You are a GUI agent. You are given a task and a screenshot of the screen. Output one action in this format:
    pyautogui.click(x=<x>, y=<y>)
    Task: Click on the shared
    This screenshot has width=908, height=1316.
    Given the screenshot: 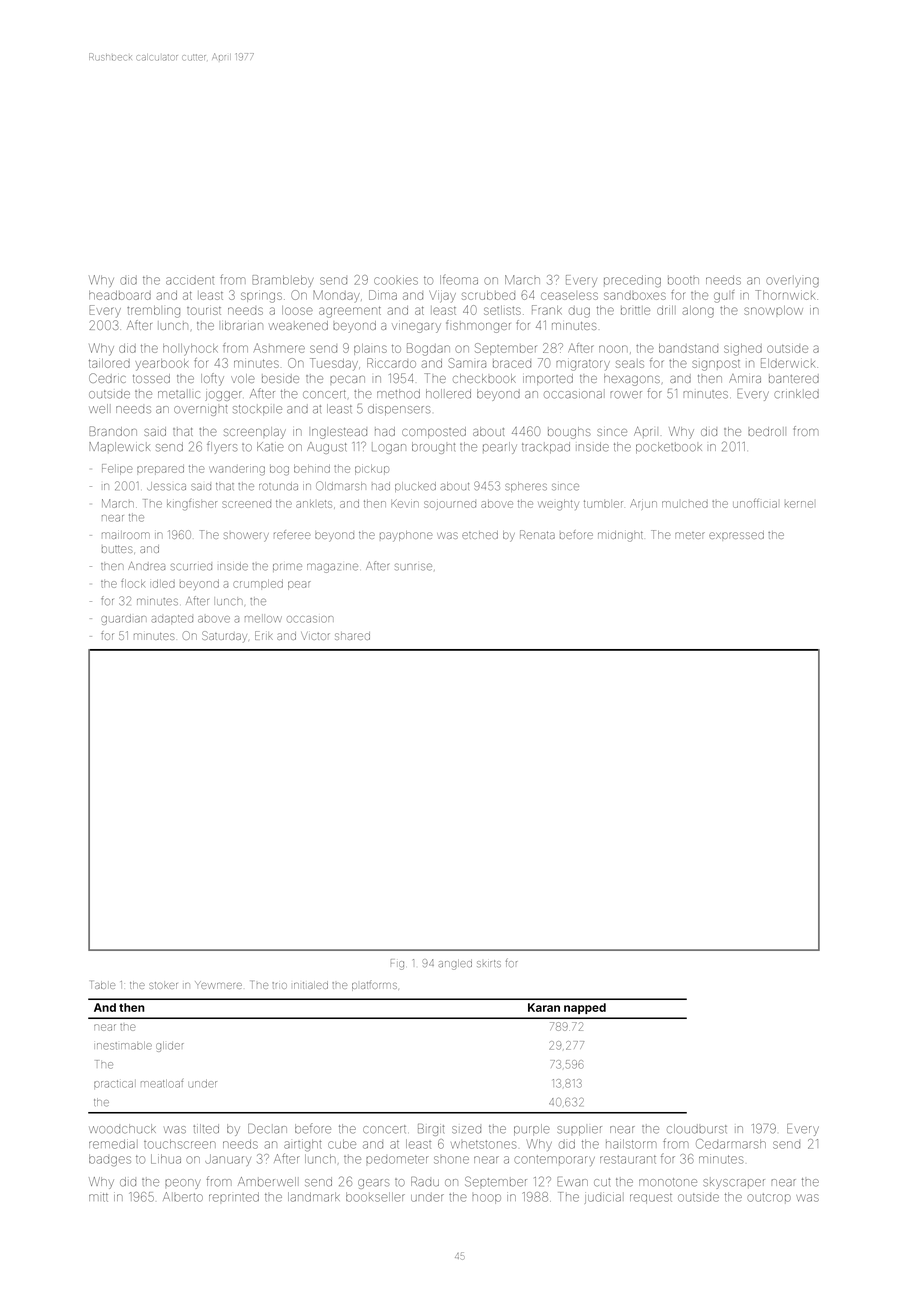 What is the action you would take?
    pyautogui.click(x=352, y=636)
